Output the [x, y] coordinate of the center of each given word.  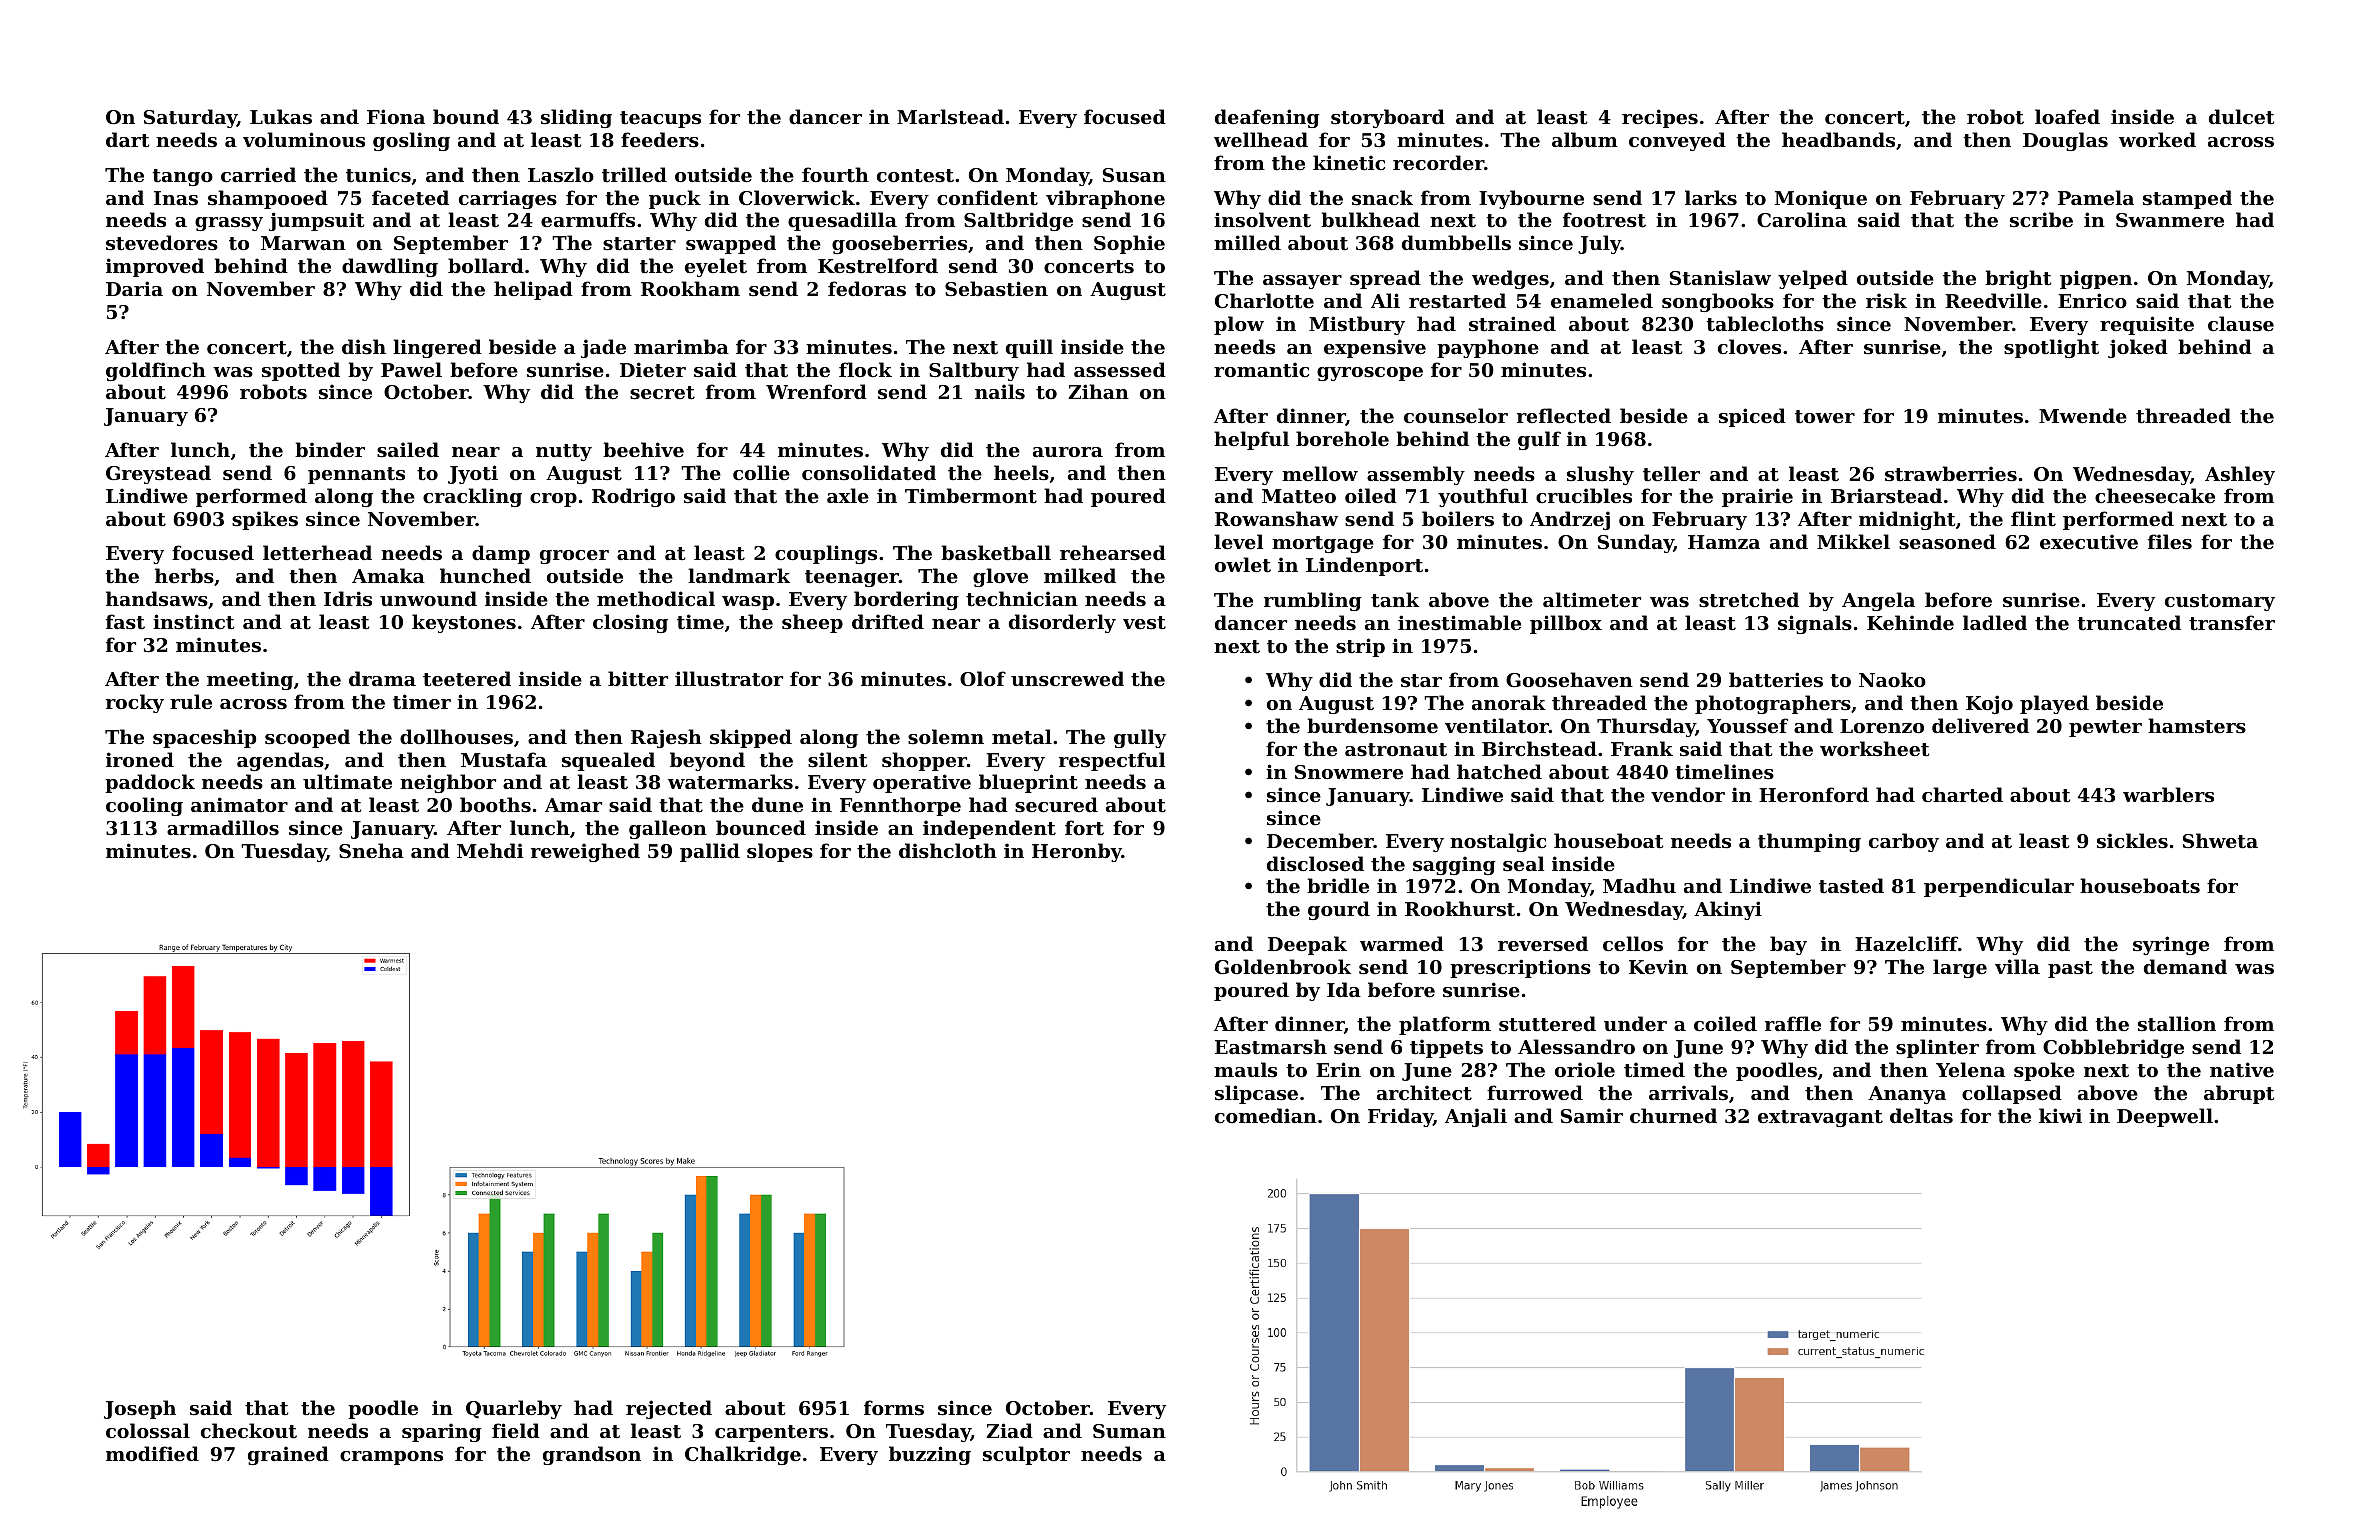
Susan [1134, 175]
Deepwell [2165, 1117]
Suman [1129, 1431]
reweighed [585, 852]
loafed [2067, 116]
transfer [2232, 623]
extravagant [1820, 1118]
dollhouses [456, 737]
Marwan [303, 243]
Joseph [140, 1409]
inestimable [1459, 623]
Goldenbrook [1283, 967]
